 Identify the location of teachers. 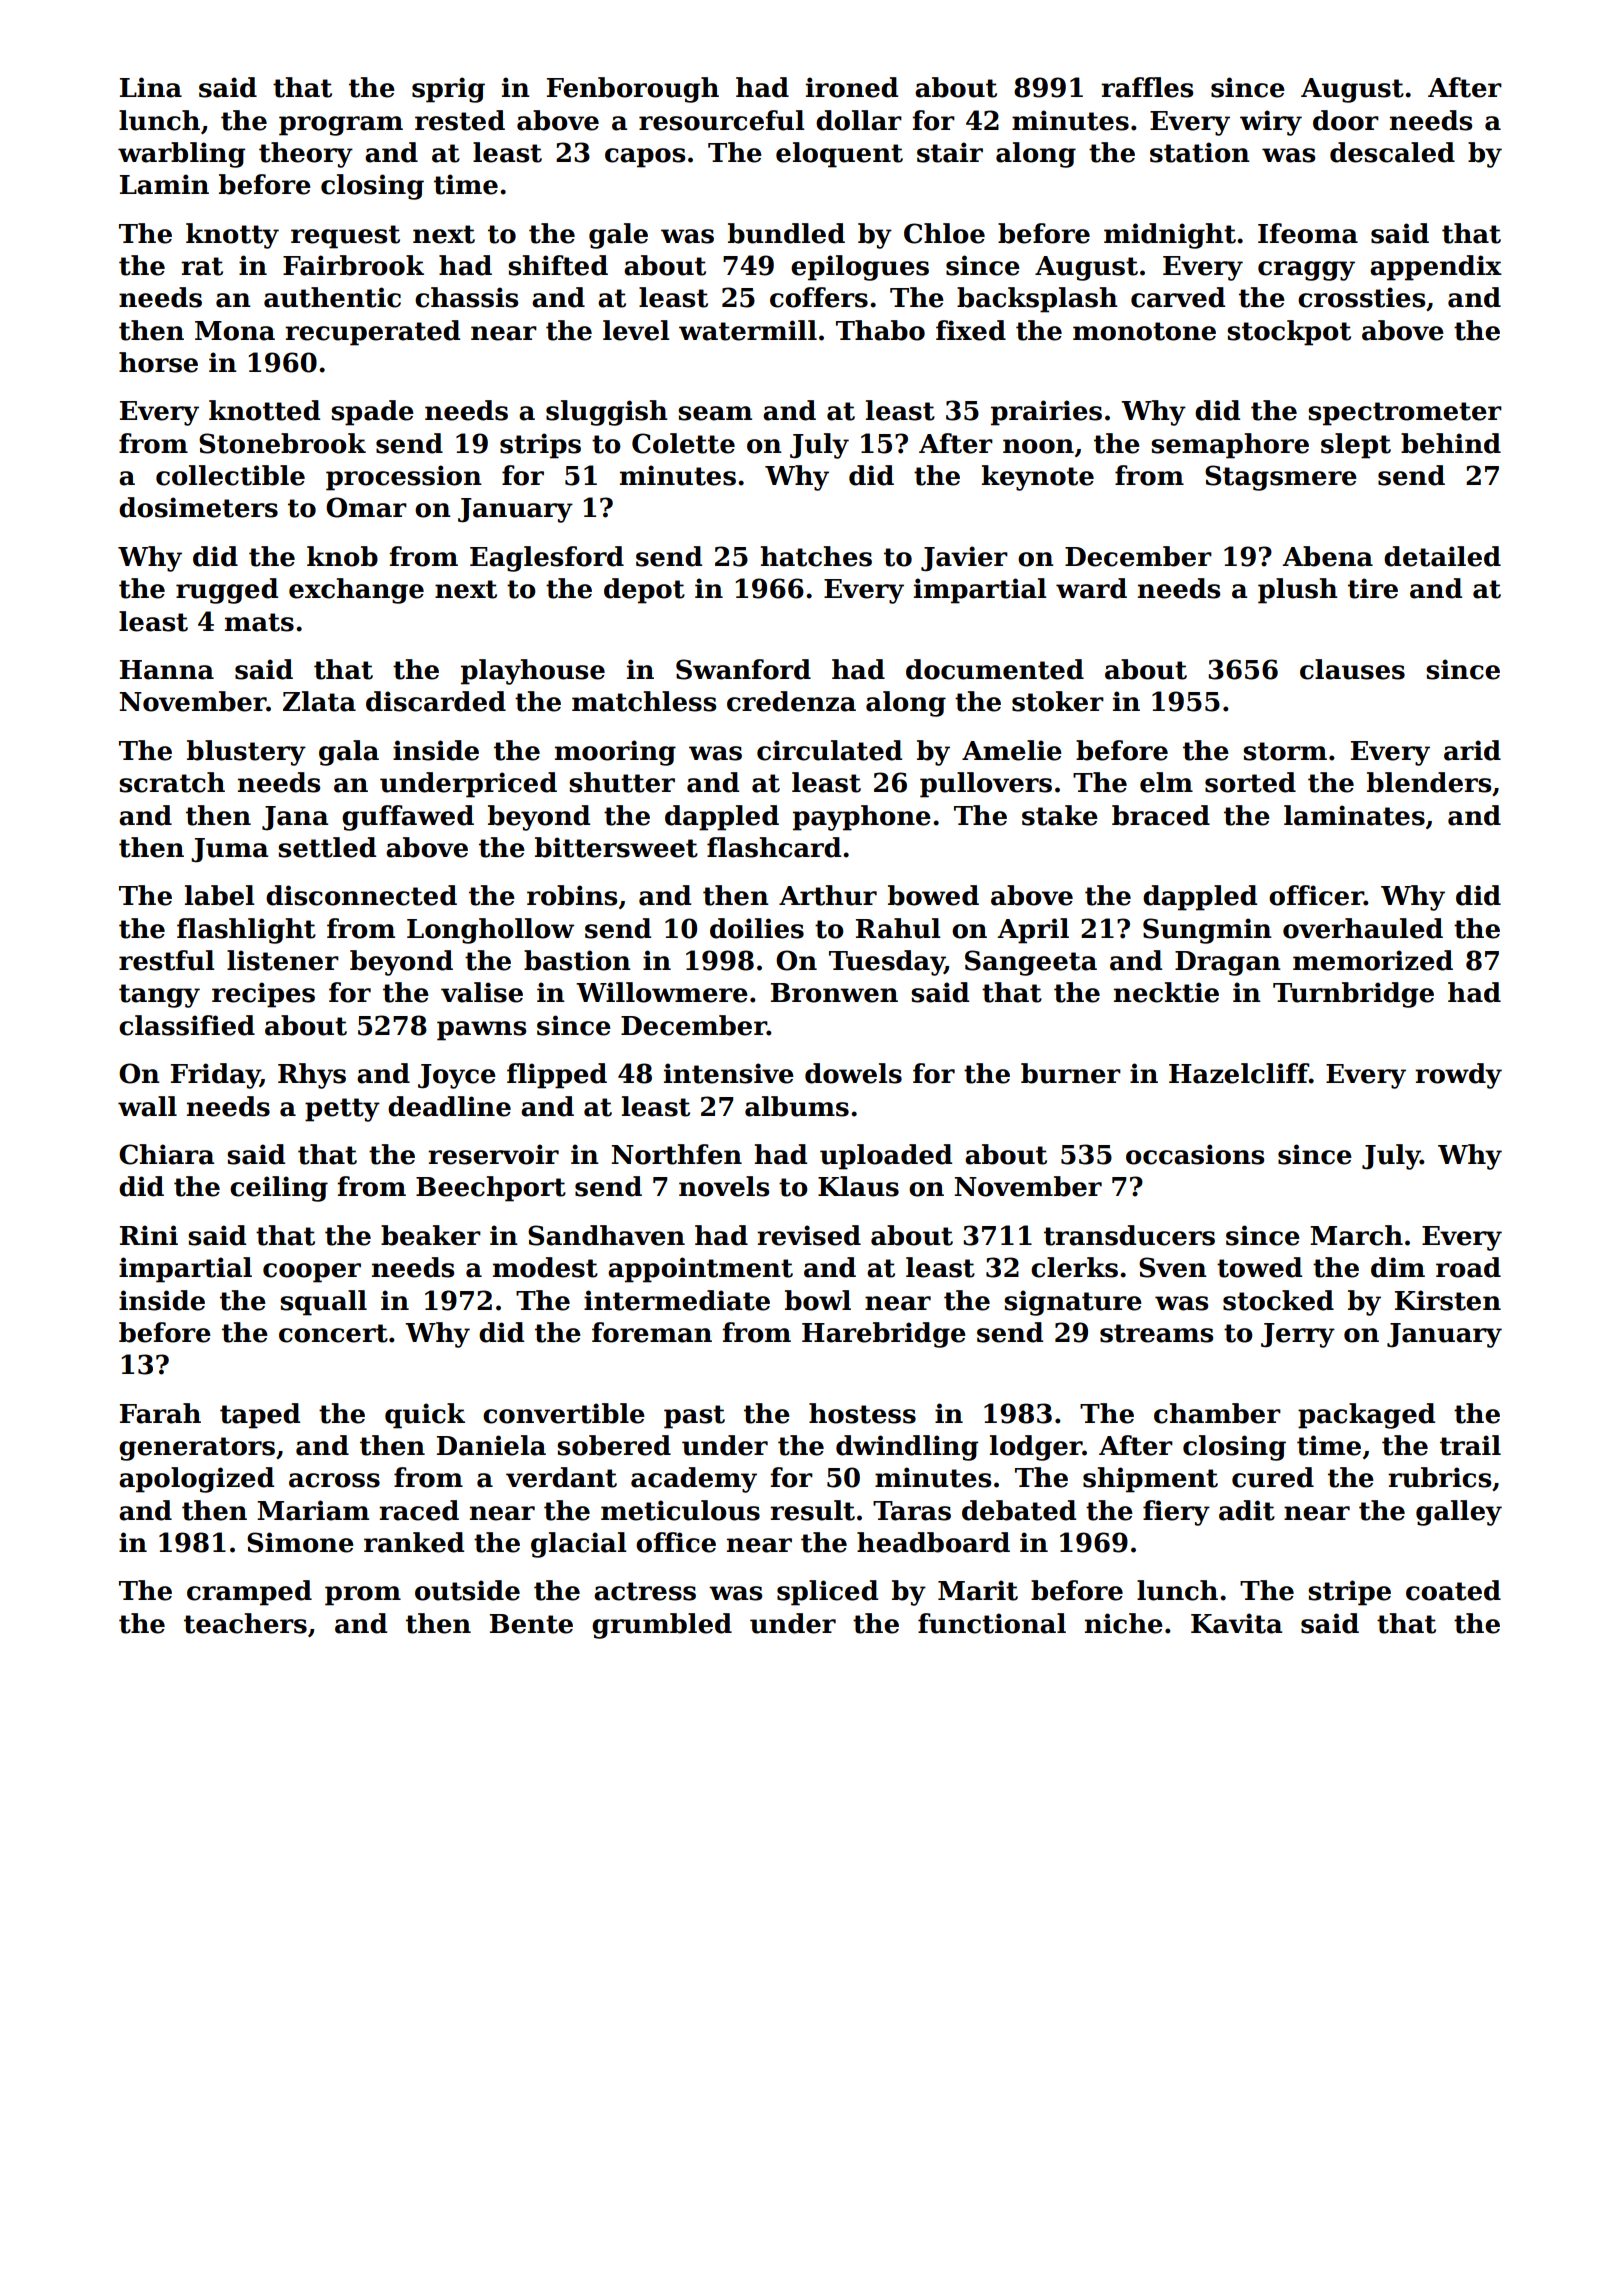
(245, 1623).
